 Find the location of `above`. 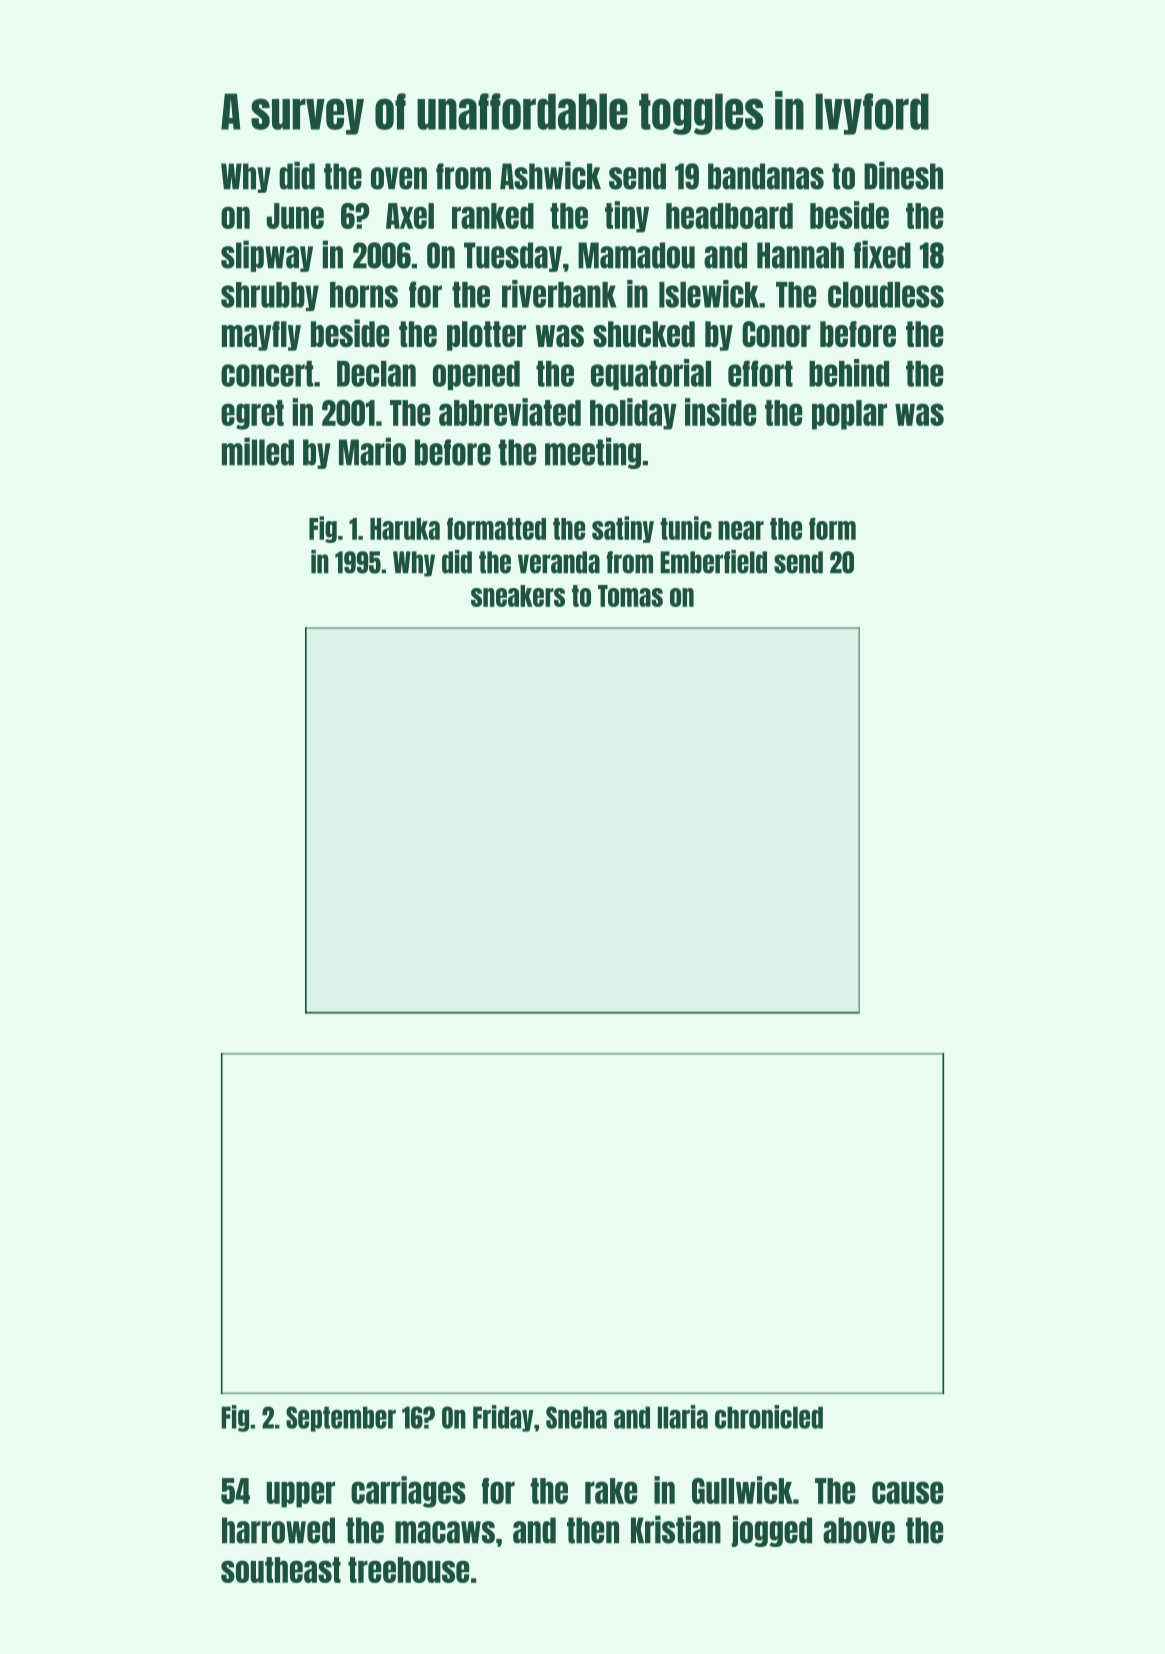

above is located at coordinates (859, 1530).
